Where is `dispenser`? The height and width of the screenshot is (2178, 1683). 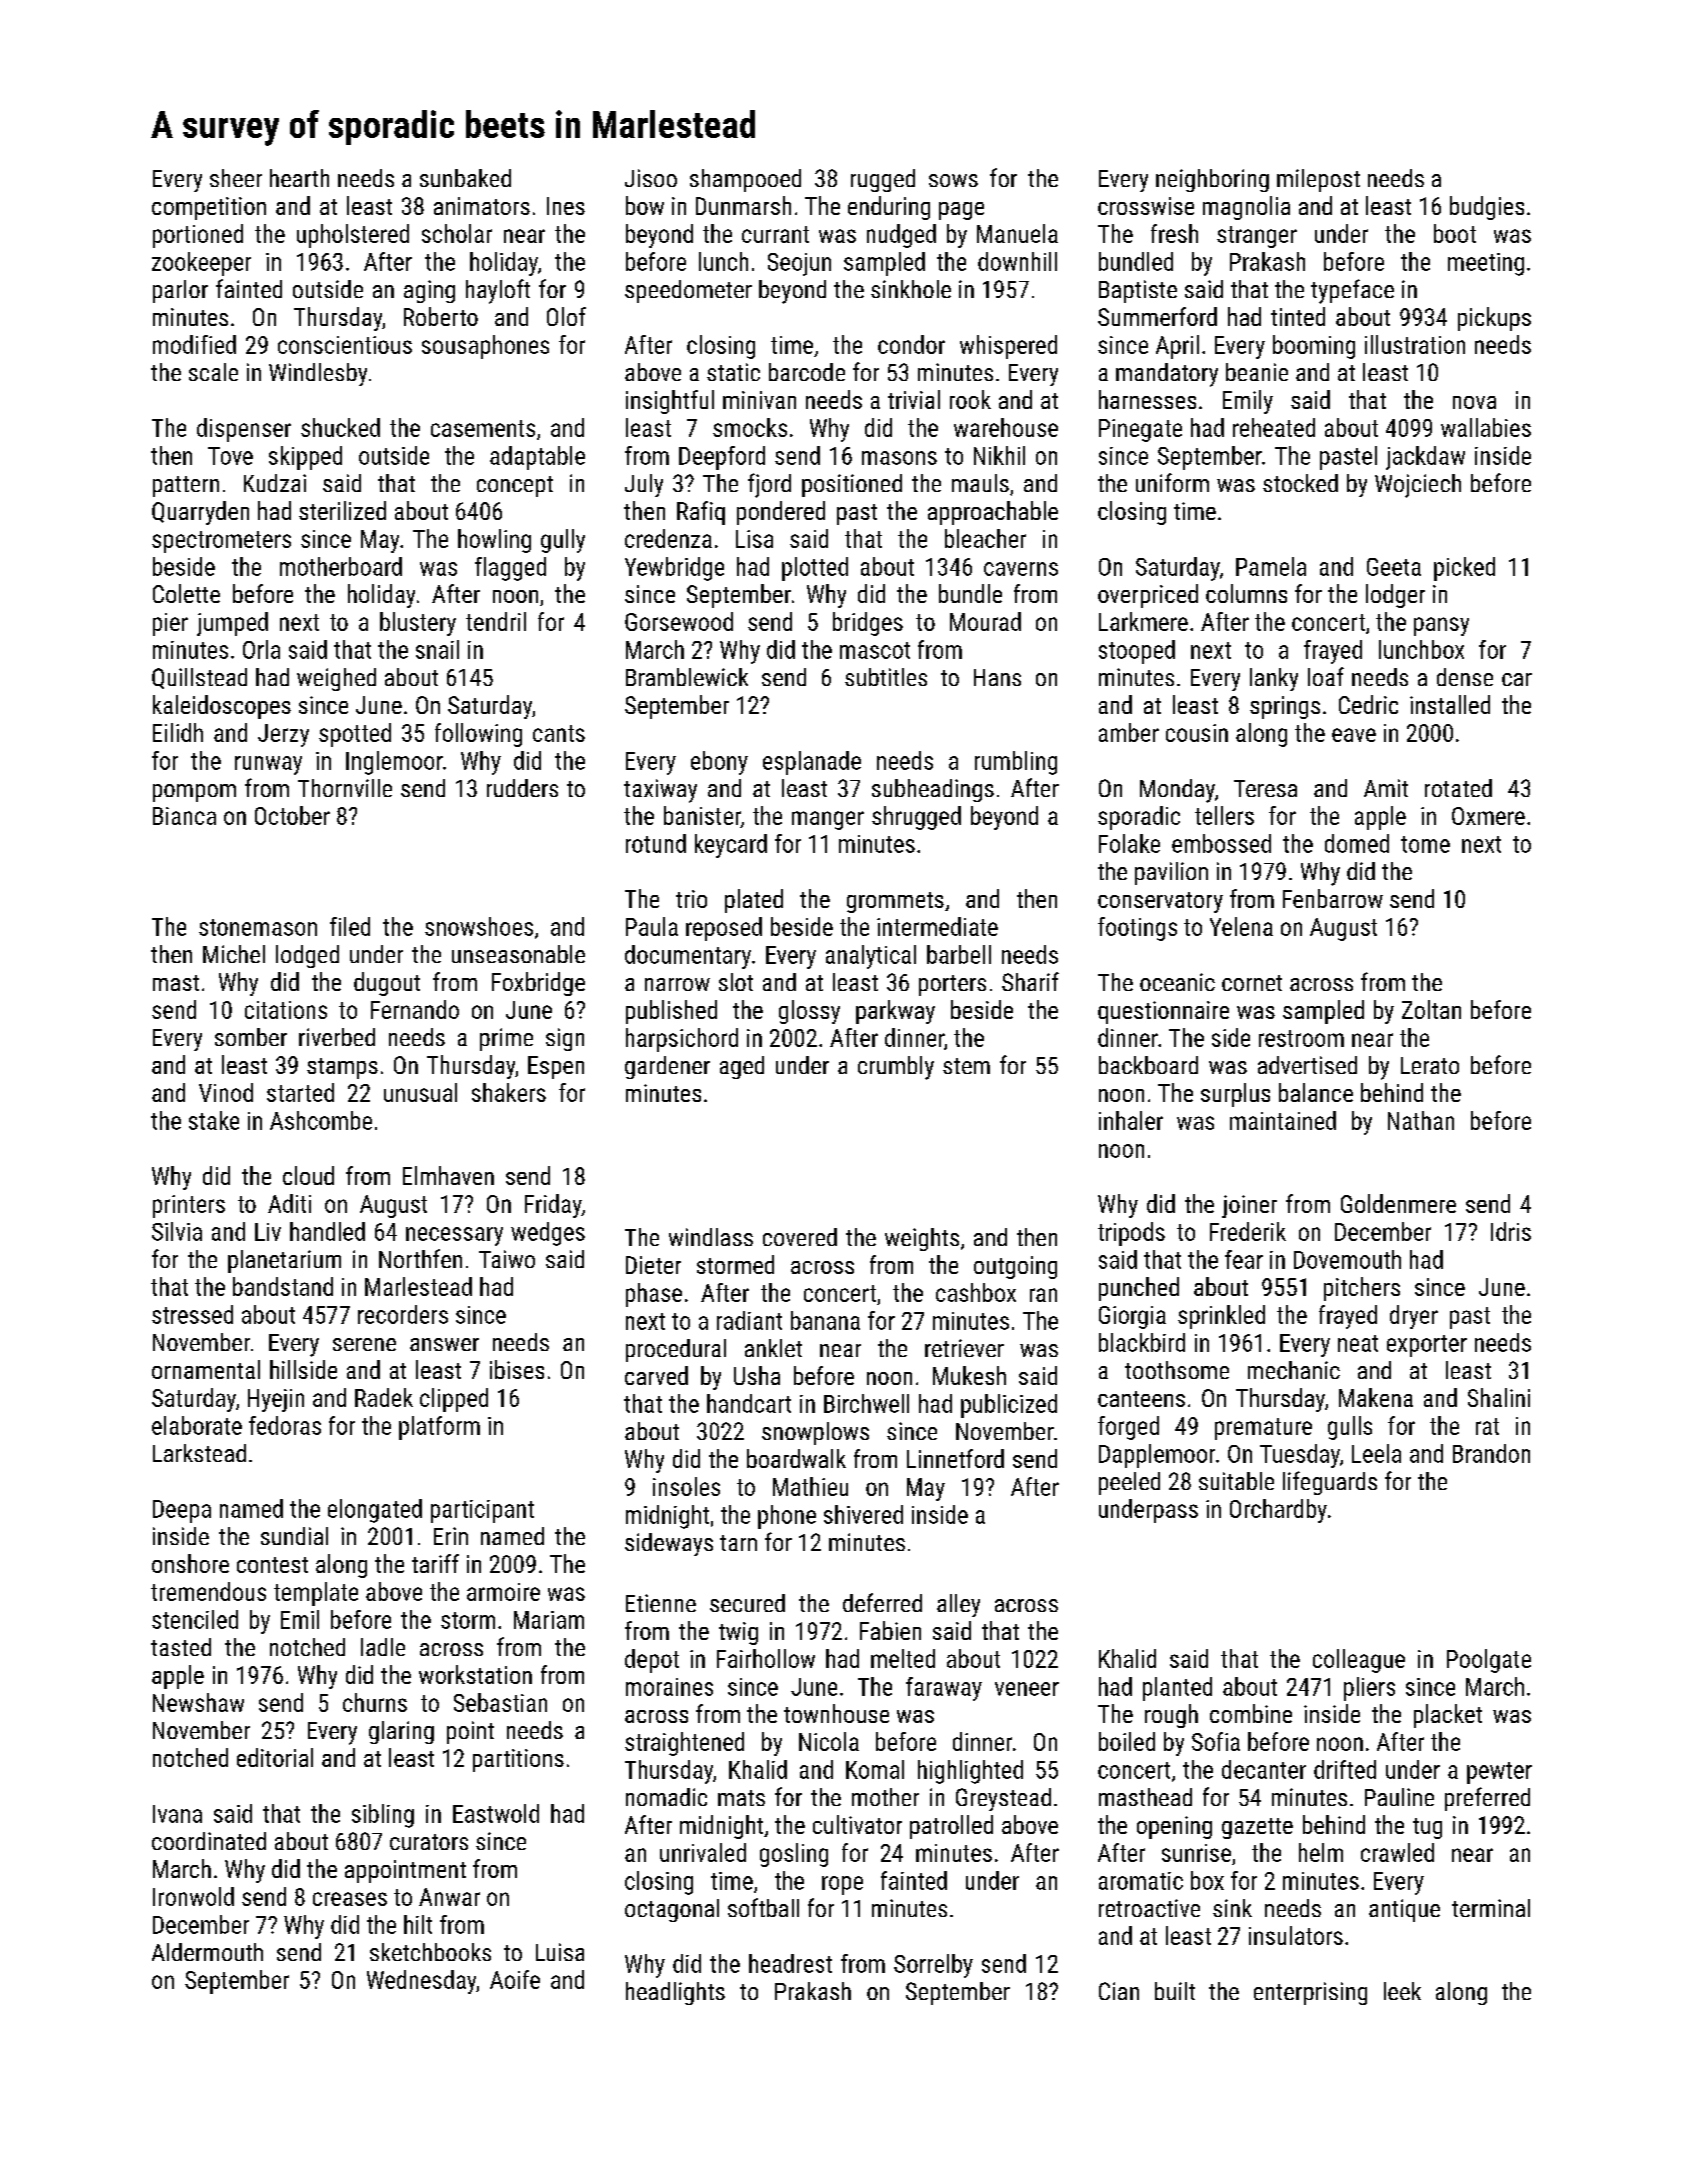 dispenser is located at coordinates (244, 430).
